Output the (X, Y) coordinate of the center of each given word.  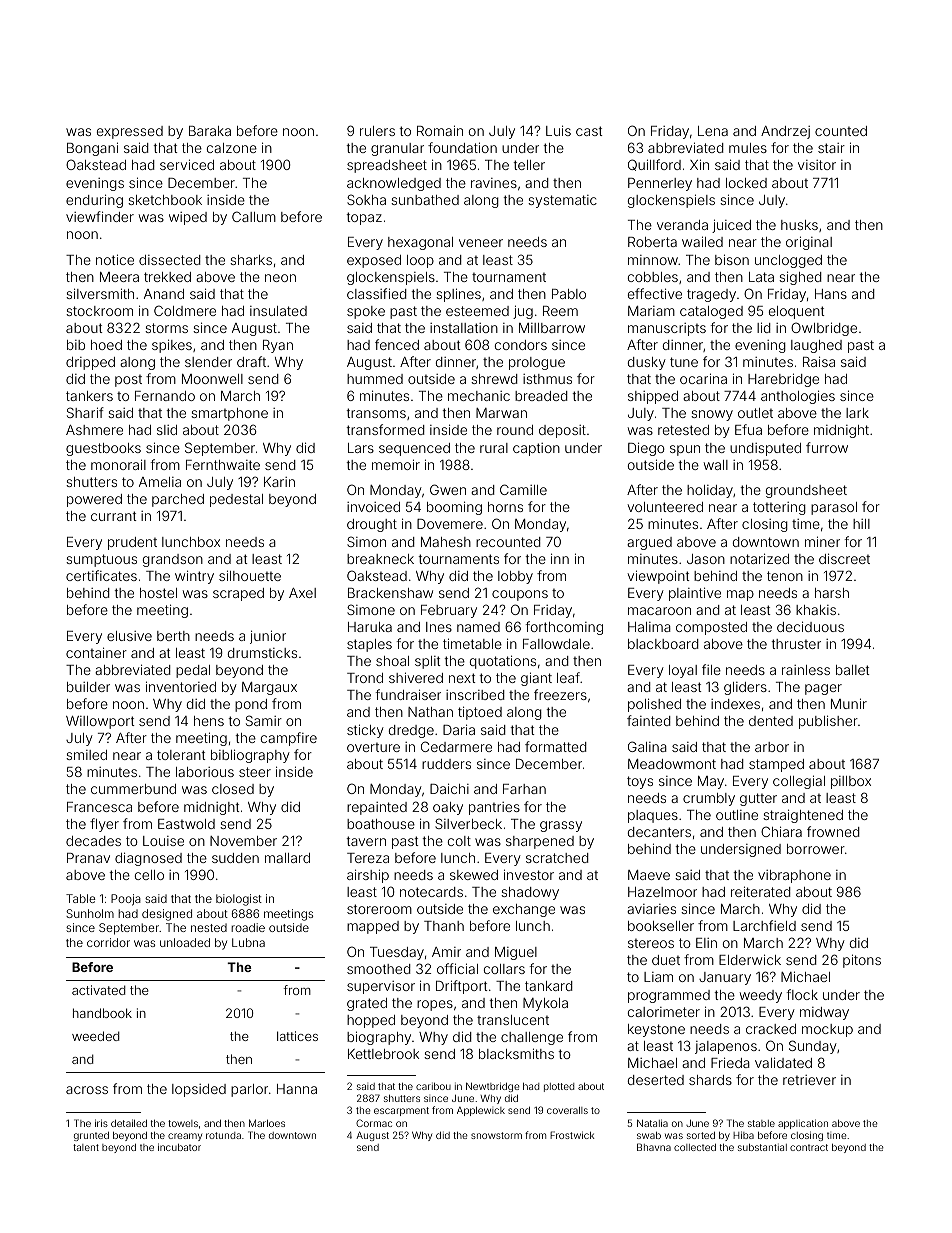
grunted (91, 1136)
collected (695, 1147)
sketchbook (165, 200)
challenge (532, 1038)
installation (464, 328)
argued (649, 543)
